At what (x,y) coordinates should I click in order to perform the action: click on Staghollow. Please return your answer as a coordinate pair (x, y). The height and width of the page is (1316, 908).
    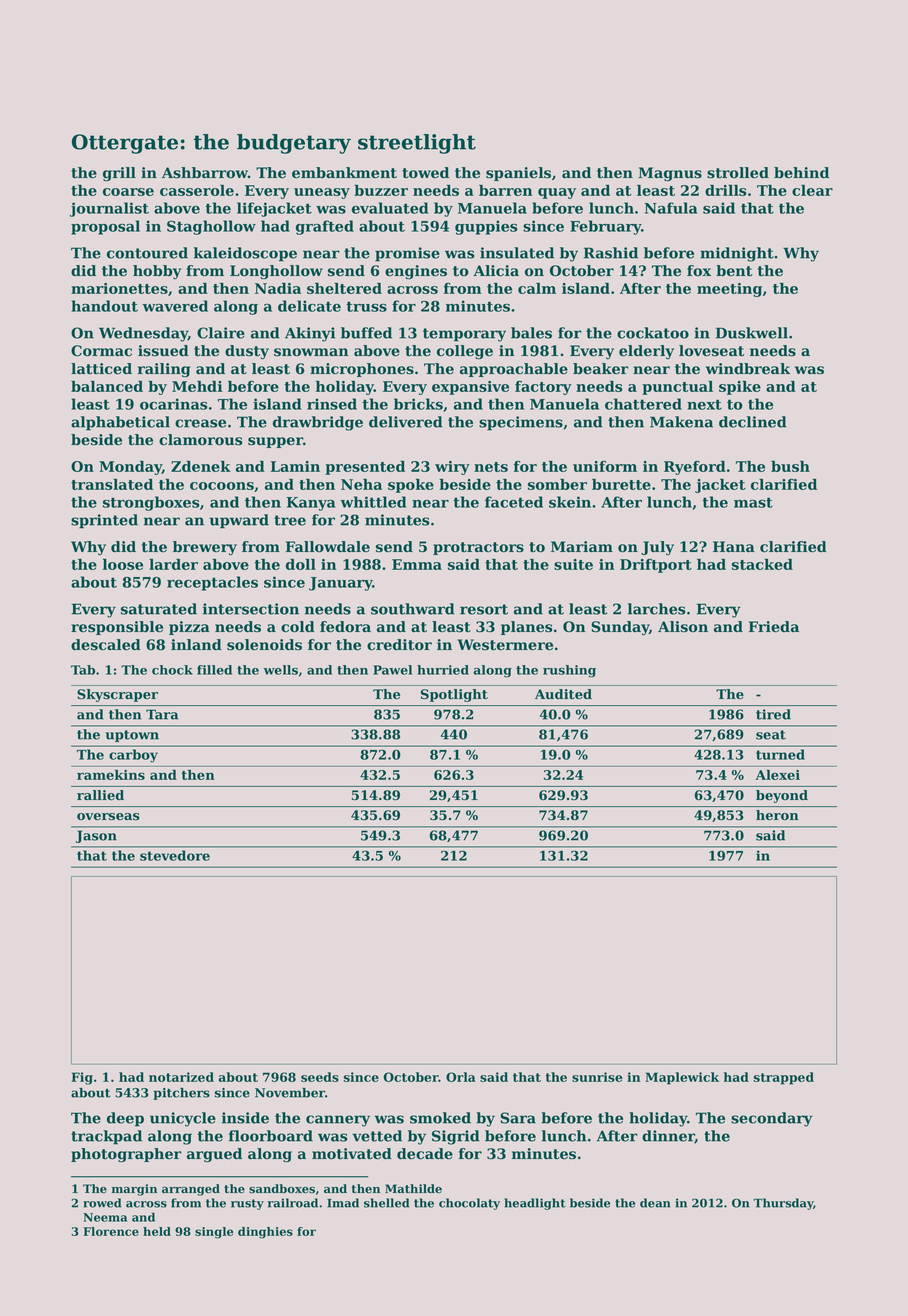
    Looking at the image, I should click on (211, 227).
